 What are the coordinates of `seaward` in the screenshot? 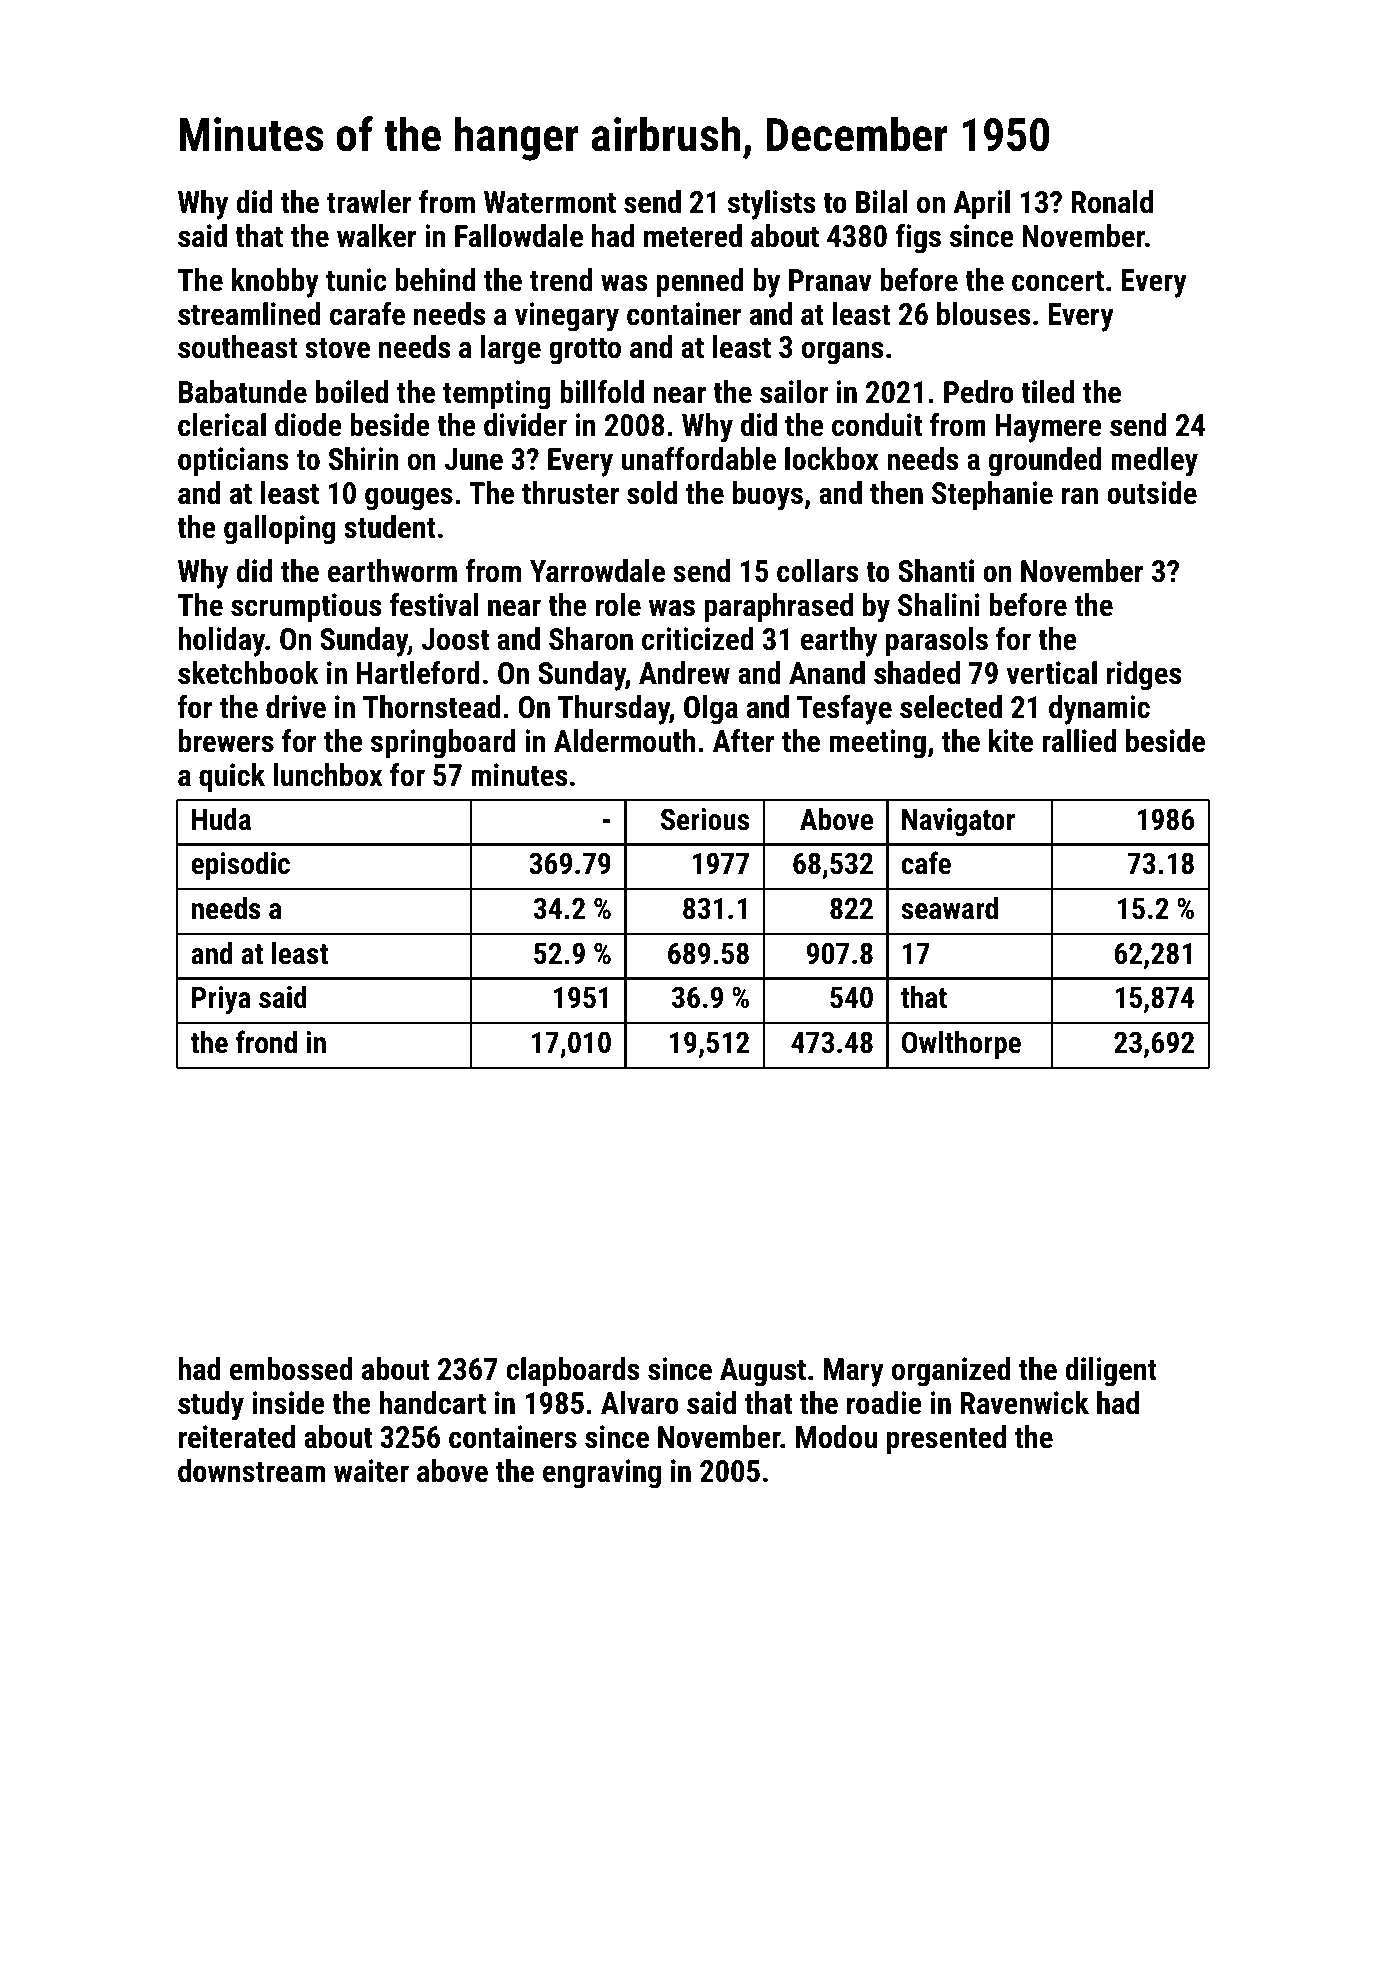 It's located at (949, 908).
